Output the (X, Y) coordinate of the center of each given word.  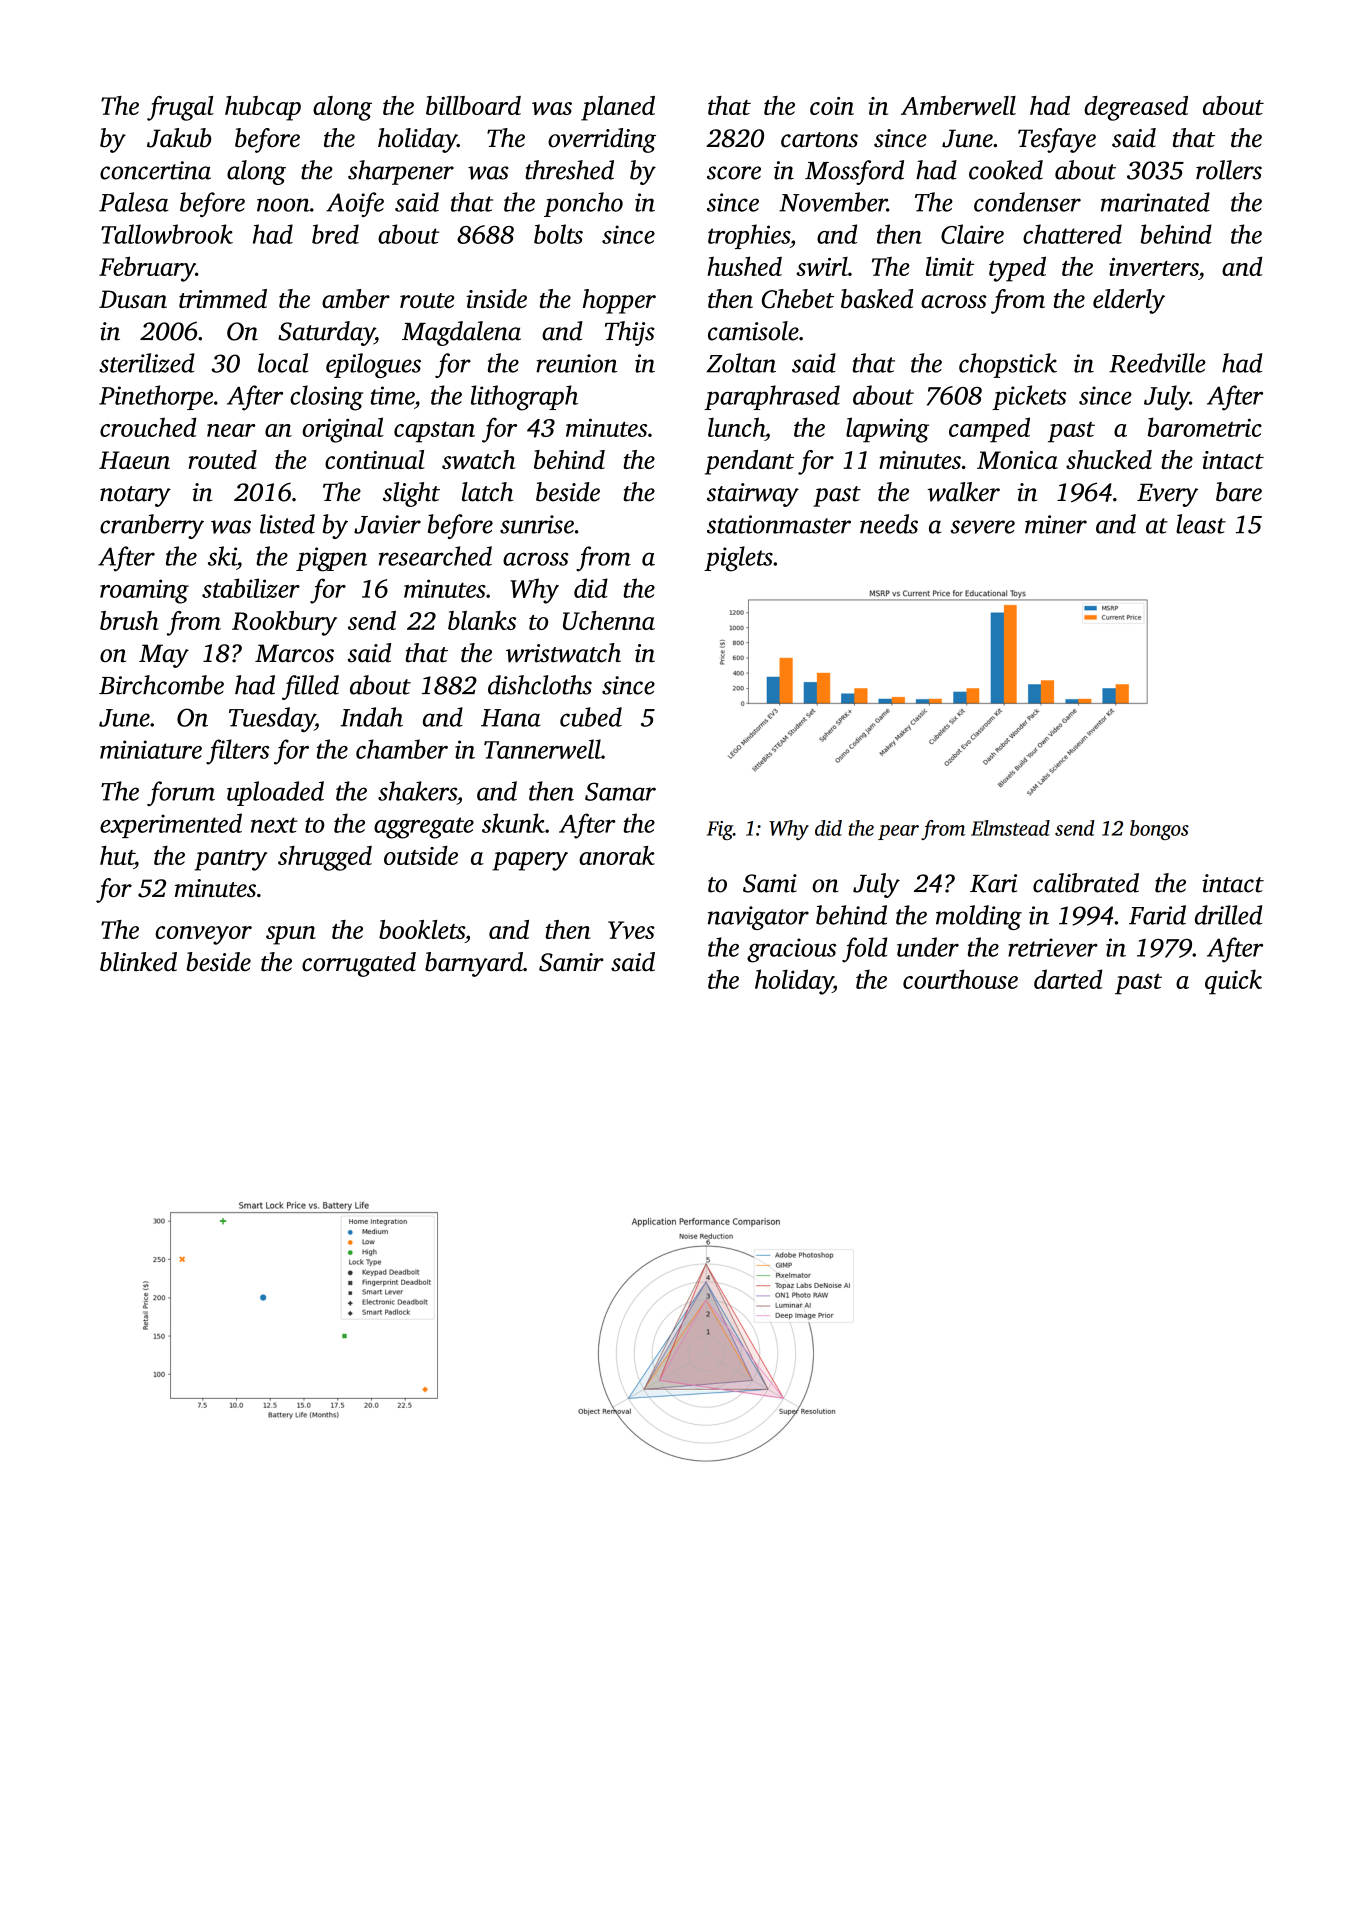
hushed (744, 266)
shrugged (325, 858)
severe (982, 527)
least (1201, 524)
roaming (144, 591)
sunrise (537, 524)
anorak (617, 855)
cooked (1006, 170)
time (392, 395)
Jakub (179, 138)
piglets (738, 559)
